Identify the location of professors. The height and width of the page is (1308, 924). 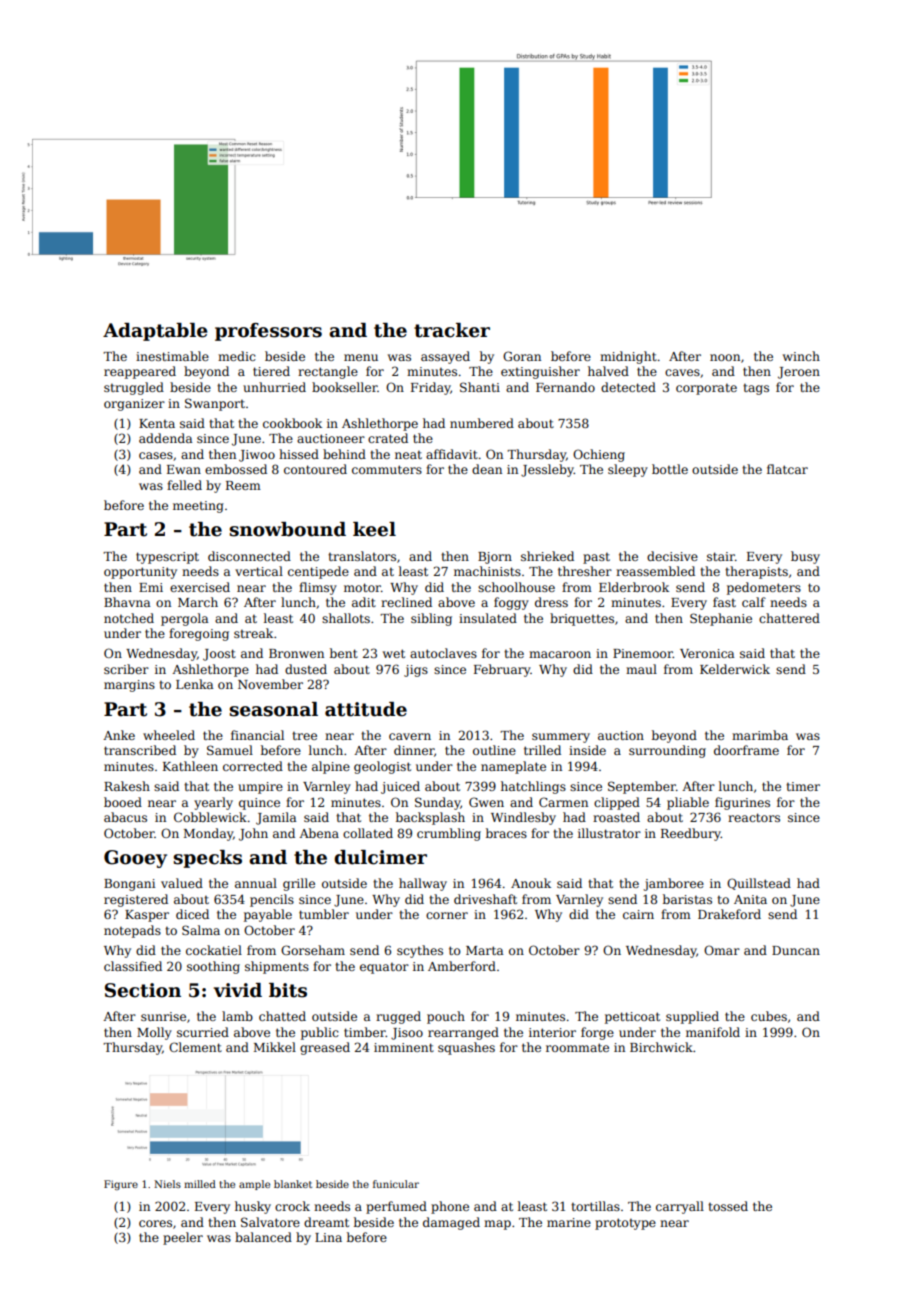
(268, 332).
